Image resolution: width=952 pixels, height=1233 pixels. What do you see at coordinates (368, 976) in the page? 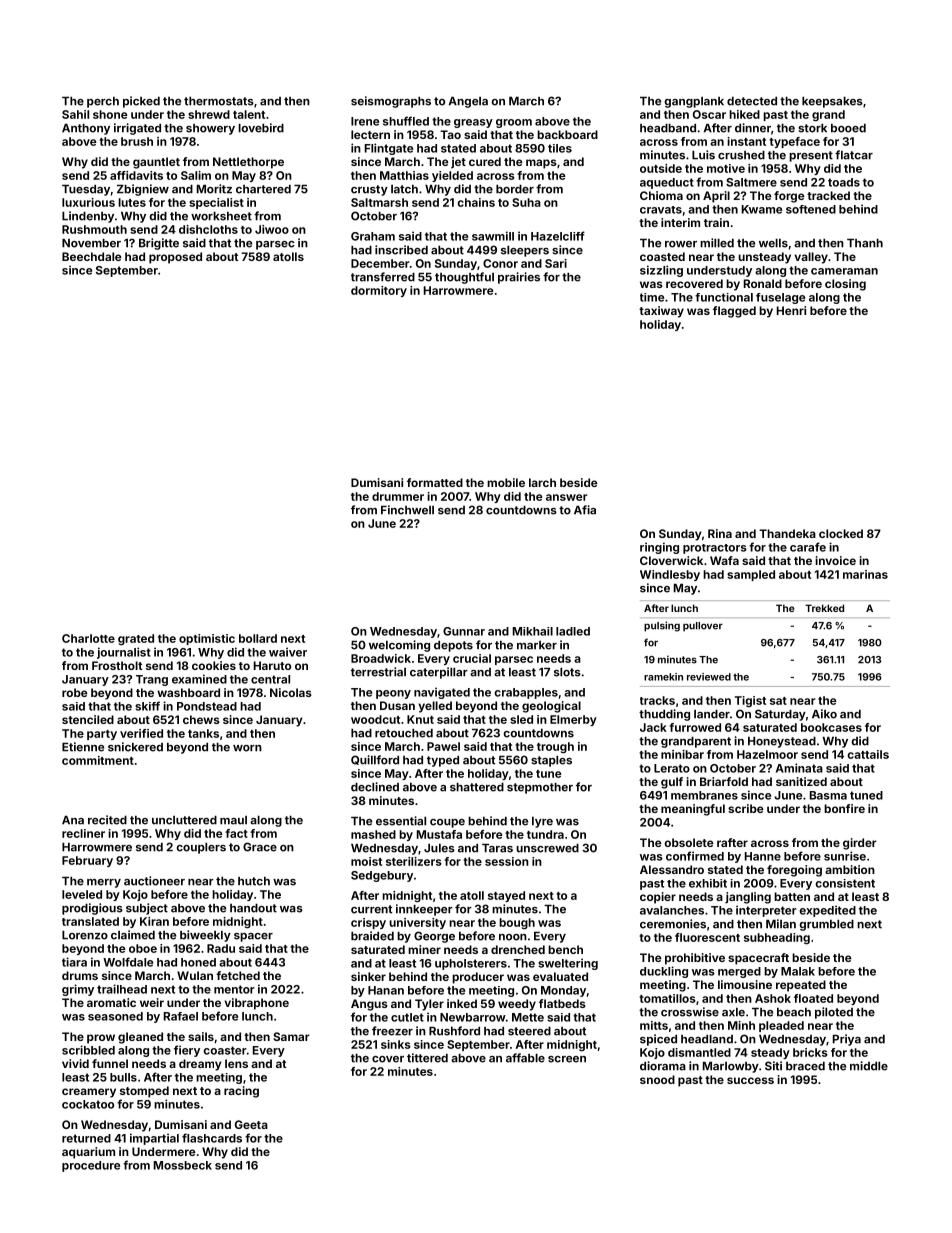
I see `sinker` at bounding box center [368, 976].
